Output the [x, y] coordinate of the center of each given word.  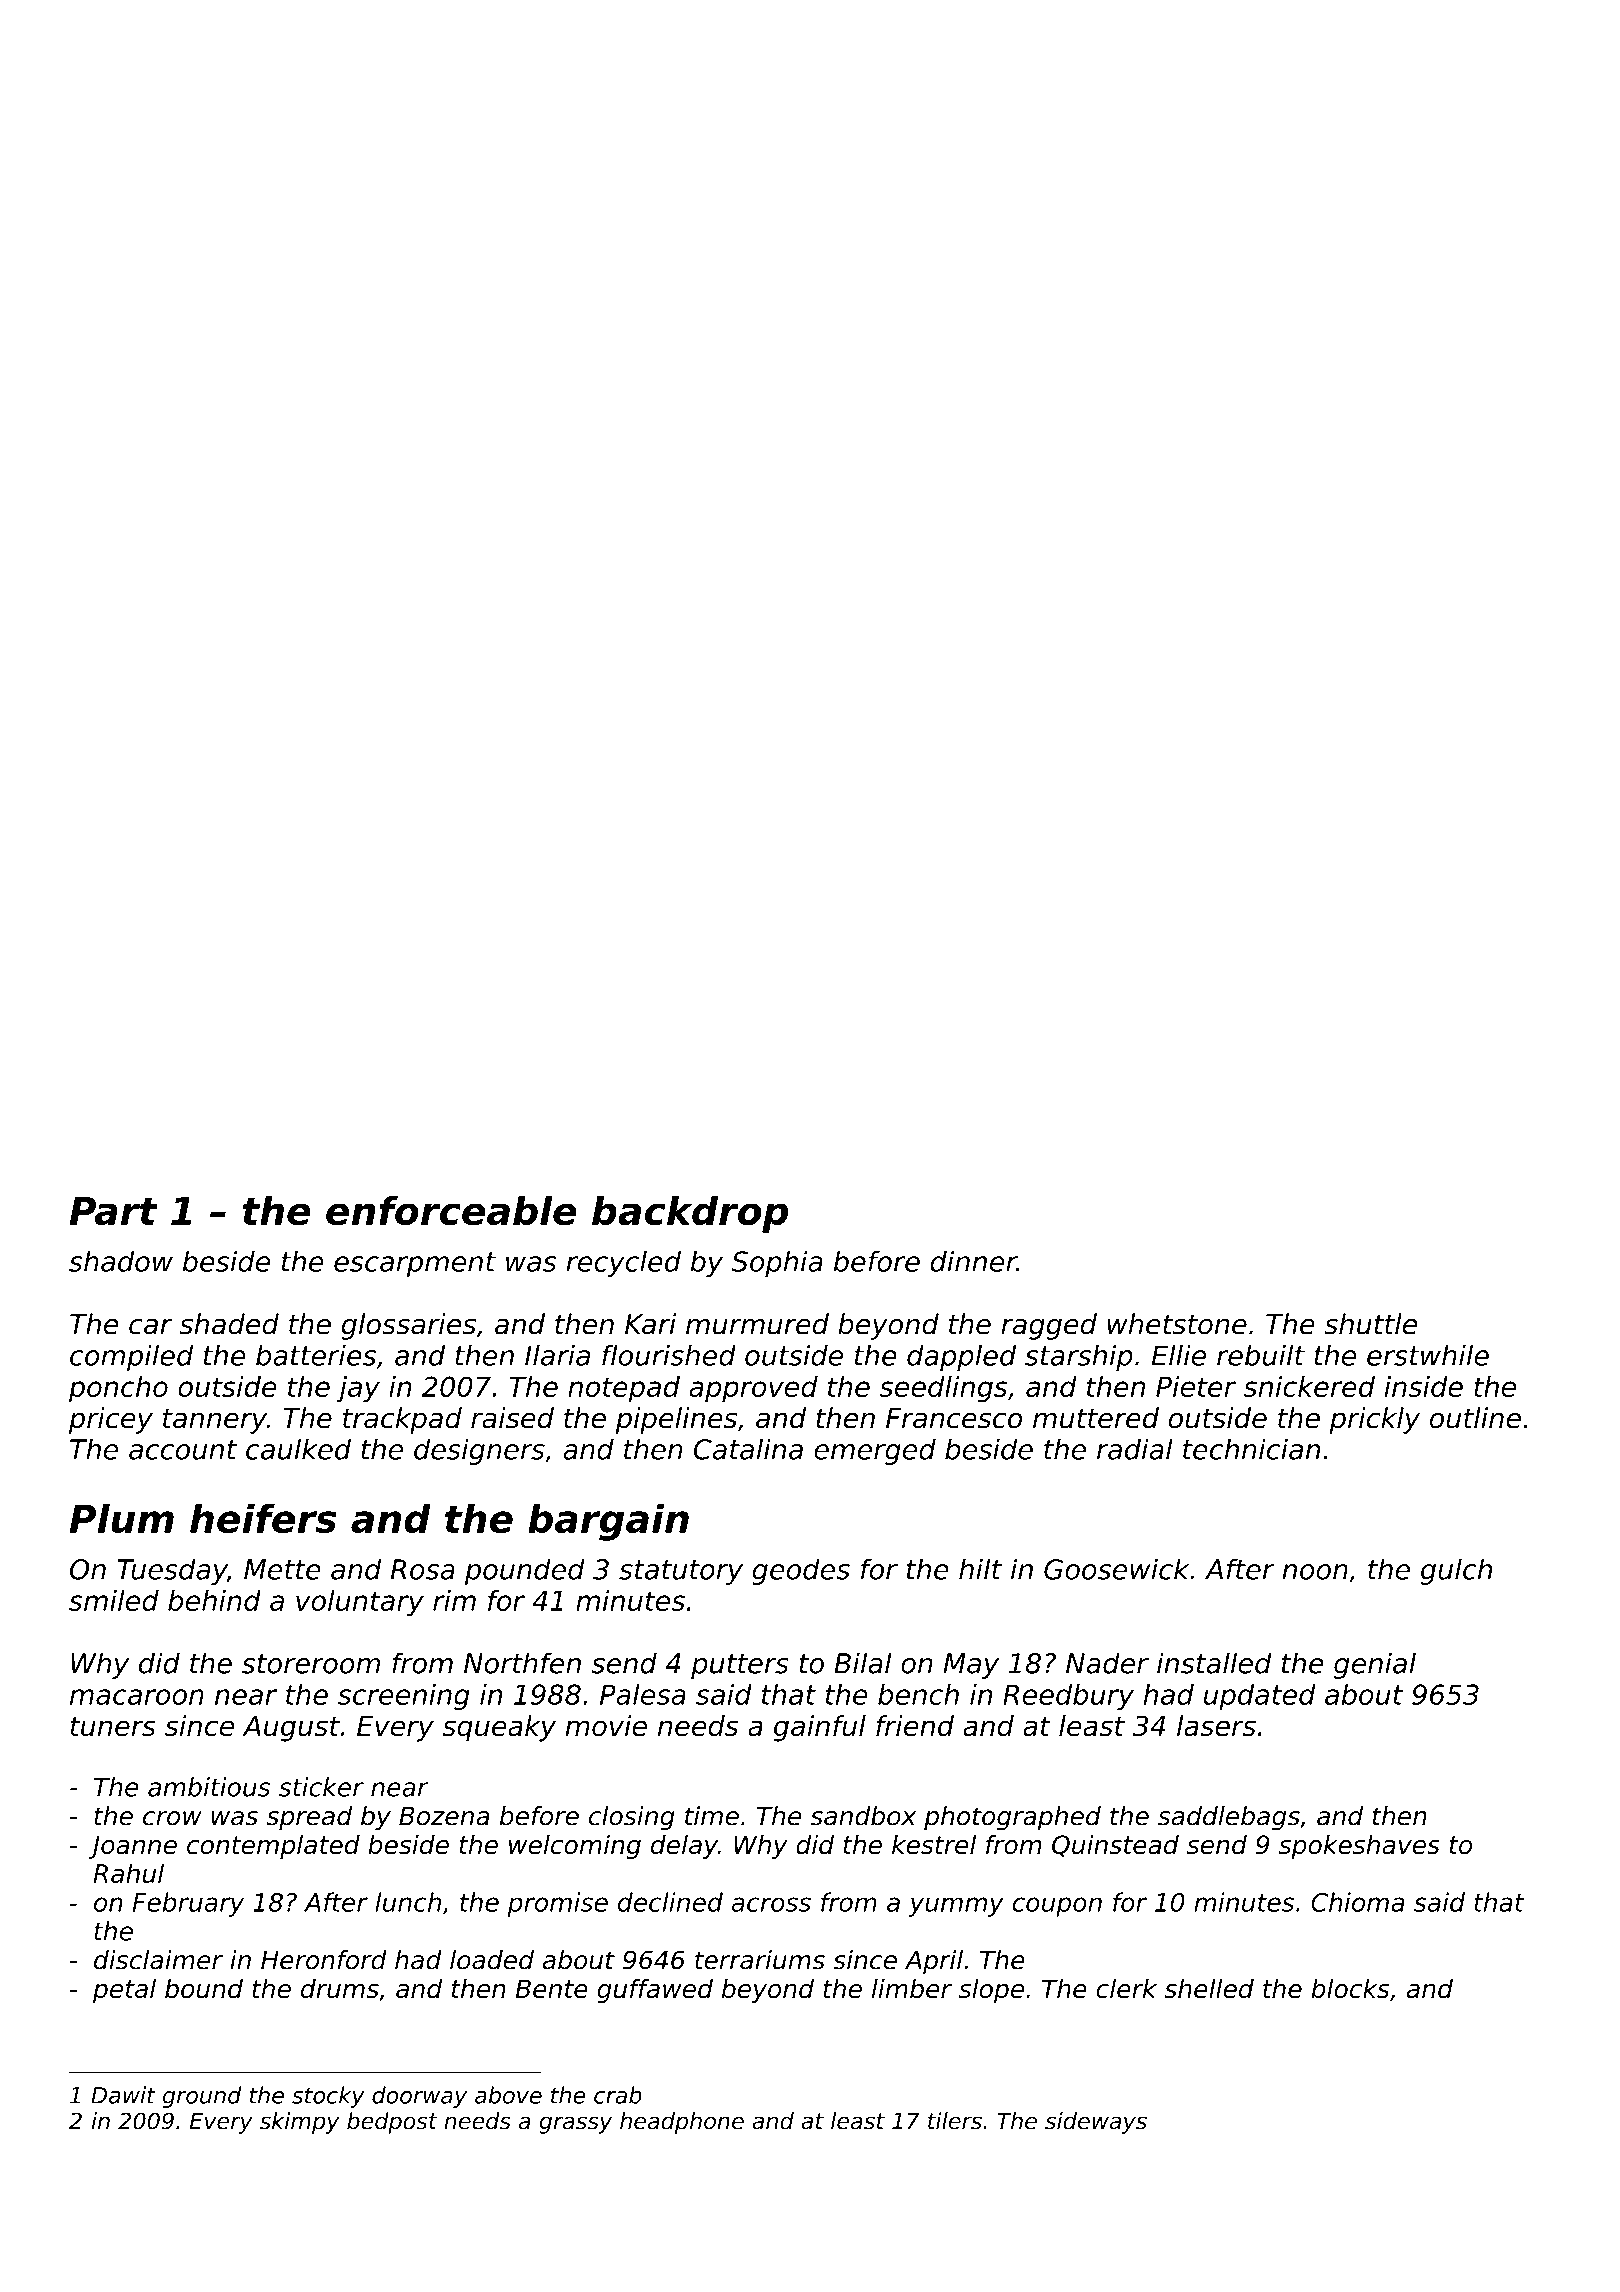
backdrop [690, 1214]
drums [340, 1989]
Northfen [522, 1663]
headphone [682, 2123]
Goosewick [1116, 1569]
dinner [973, 1261]
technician [1251, 1449]
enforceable [451, 1210]
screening [404, 1697]
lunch [408, 1902]
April [934, 1962]
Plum [122, 1518]
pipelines [676, 1420]
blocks [1350, 1989]
